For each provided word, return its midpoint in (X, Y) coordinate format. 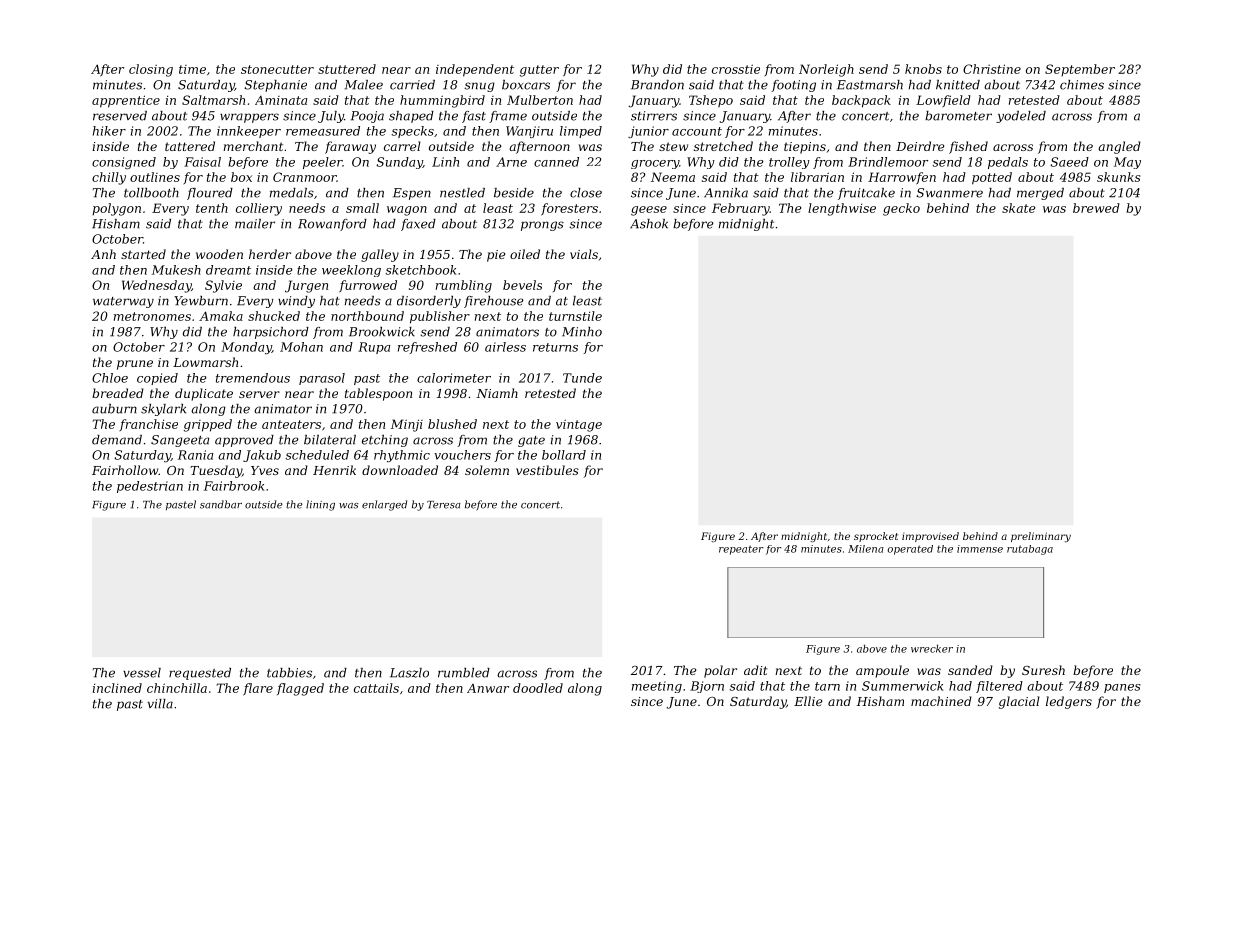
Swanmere (949, 193)
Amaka (221, 316)
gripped (208, 425)
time (192, 69)
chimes (1082, 85)
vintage (579, 426)
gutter (539, 71)
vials (584, 254)
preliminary (1041, 537)
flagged (300, 689)
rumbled (464, 673)
